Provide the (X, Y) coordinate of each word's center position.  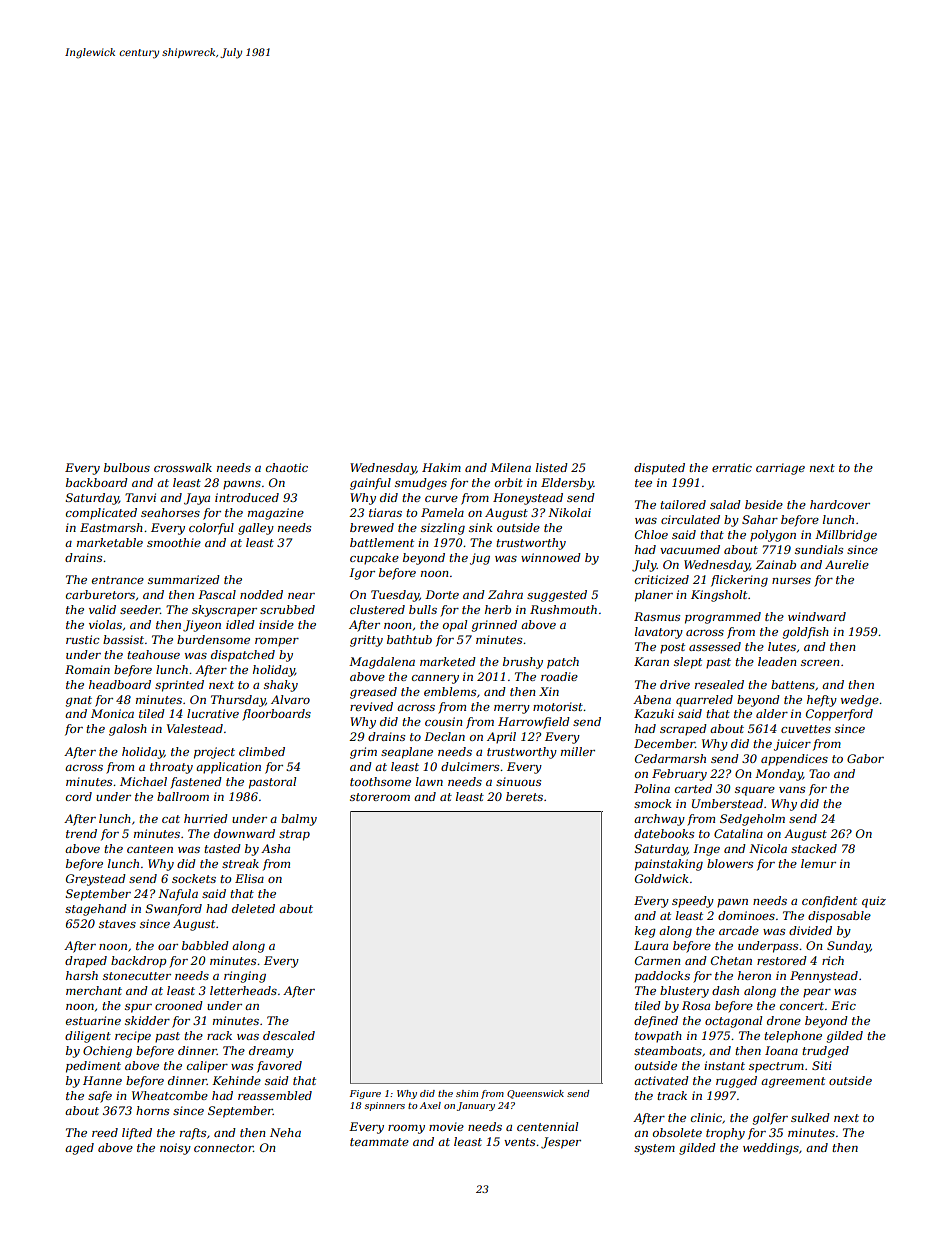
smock (652, 803)
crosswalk (183, 467)
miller (578, 751)
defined (656, 1022)
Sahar (760, 519)
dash (725, 990)
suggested (557, 596)
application (228, 768)
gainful (370, 484)
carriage (780, 469)
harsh (82, 975)
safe (100, 1097)
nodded (261, 594)
